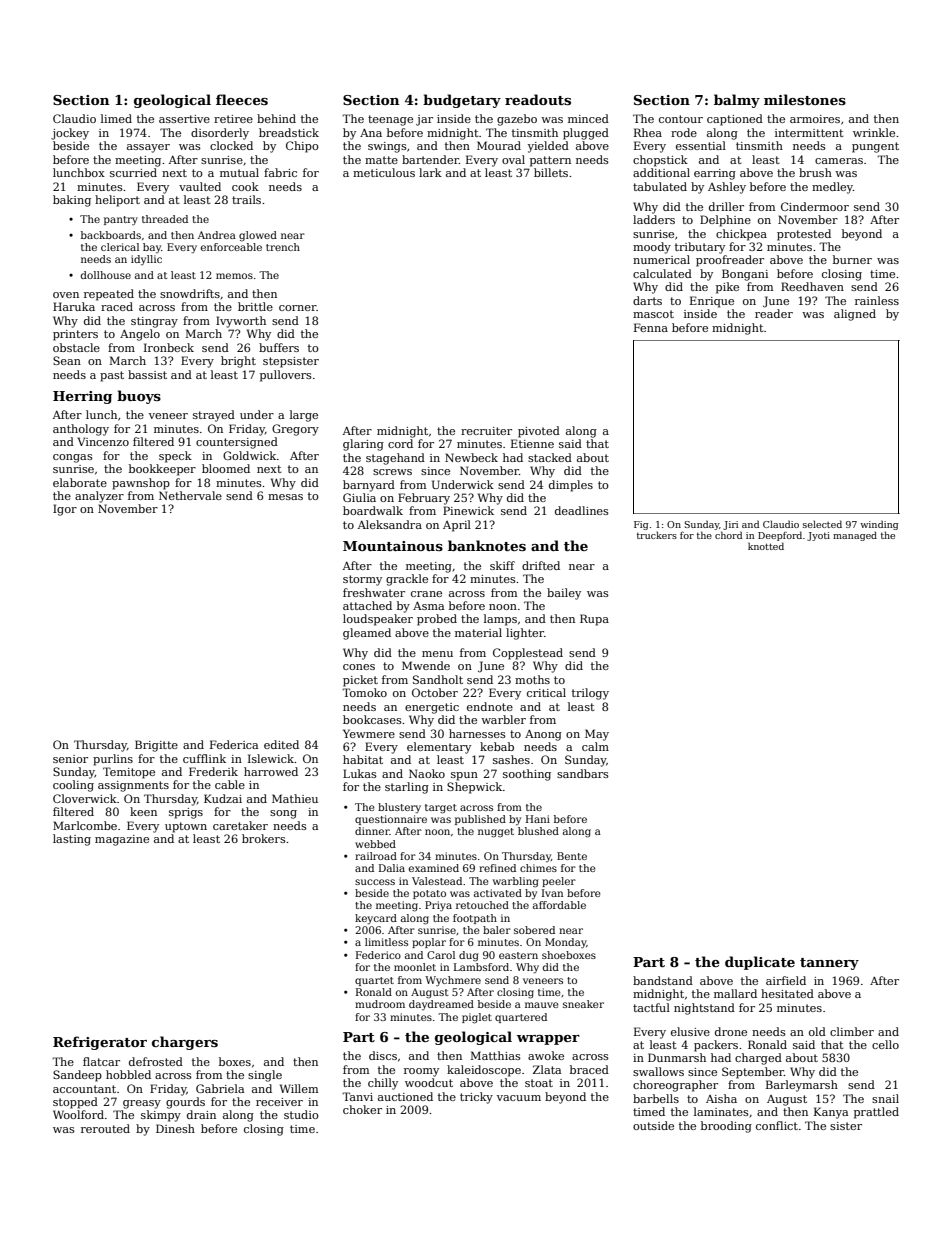  I want to click on Igor, so click(65, 510).
